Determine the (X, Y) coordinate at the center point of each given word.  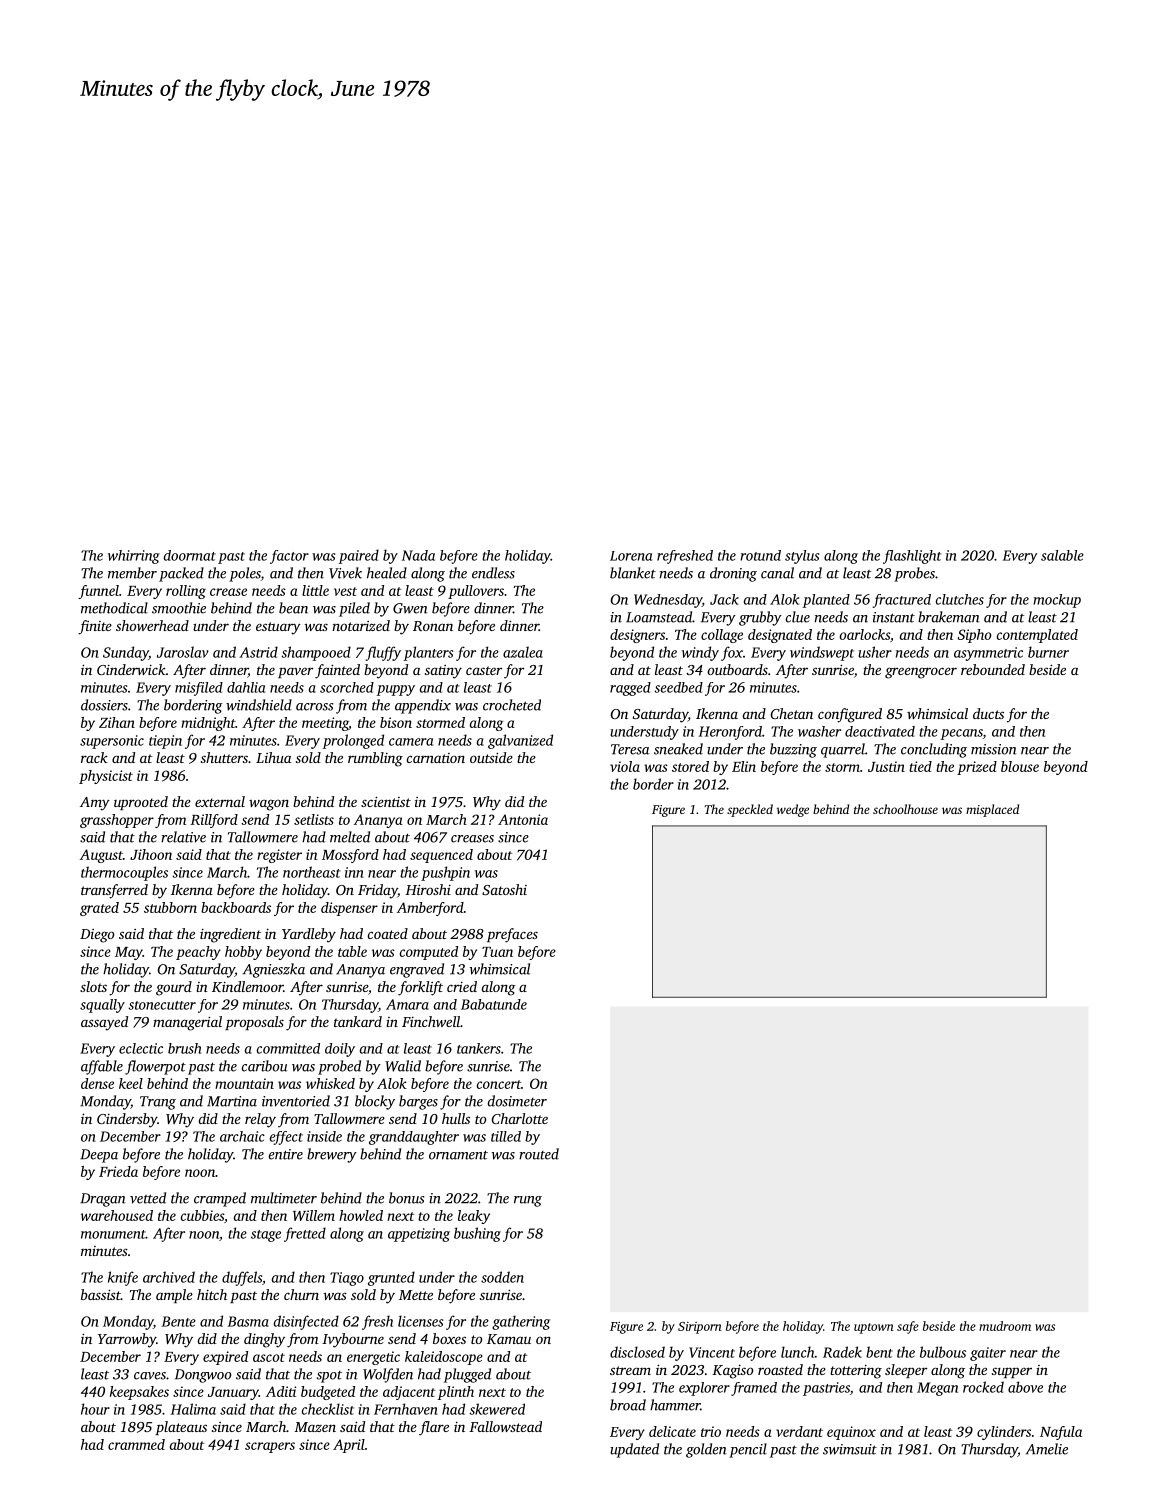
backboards (236, 907)
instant (894, 617)
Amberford (430, 909)
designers (637, 636)
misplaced (992, 810)
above (1025, 1387)
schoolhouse (905, 809)
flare (434, 1428)
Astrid (258, 652)
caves (150, 1376)
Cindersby (127, 1120)
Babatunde (494, 1004)
